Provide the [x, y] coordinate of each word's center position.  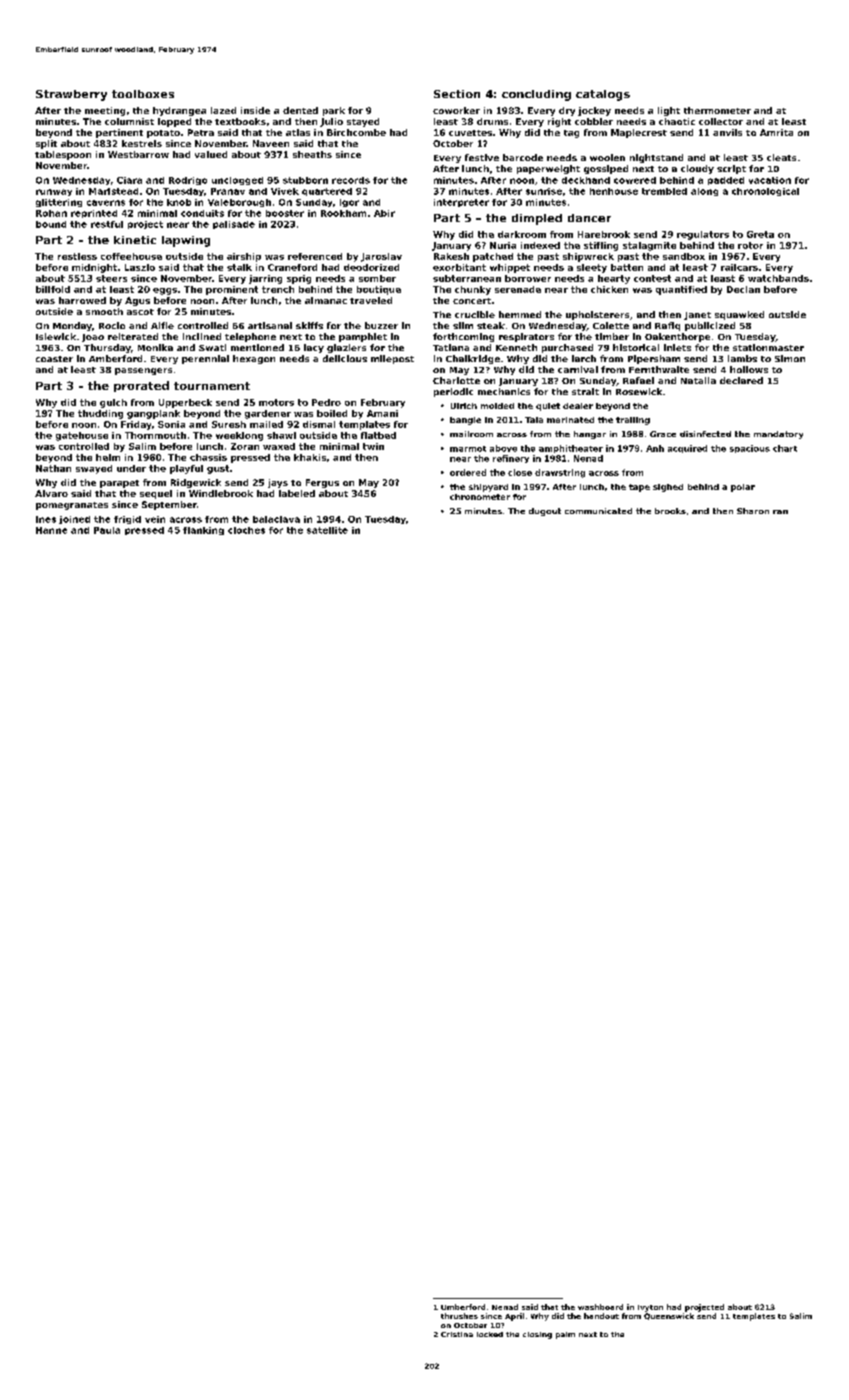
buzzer [381, 325]
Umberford [463, 1307]
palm [565, 1335]
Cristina [457, 1334]
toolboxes [143, 94]
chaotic [677, 121]
